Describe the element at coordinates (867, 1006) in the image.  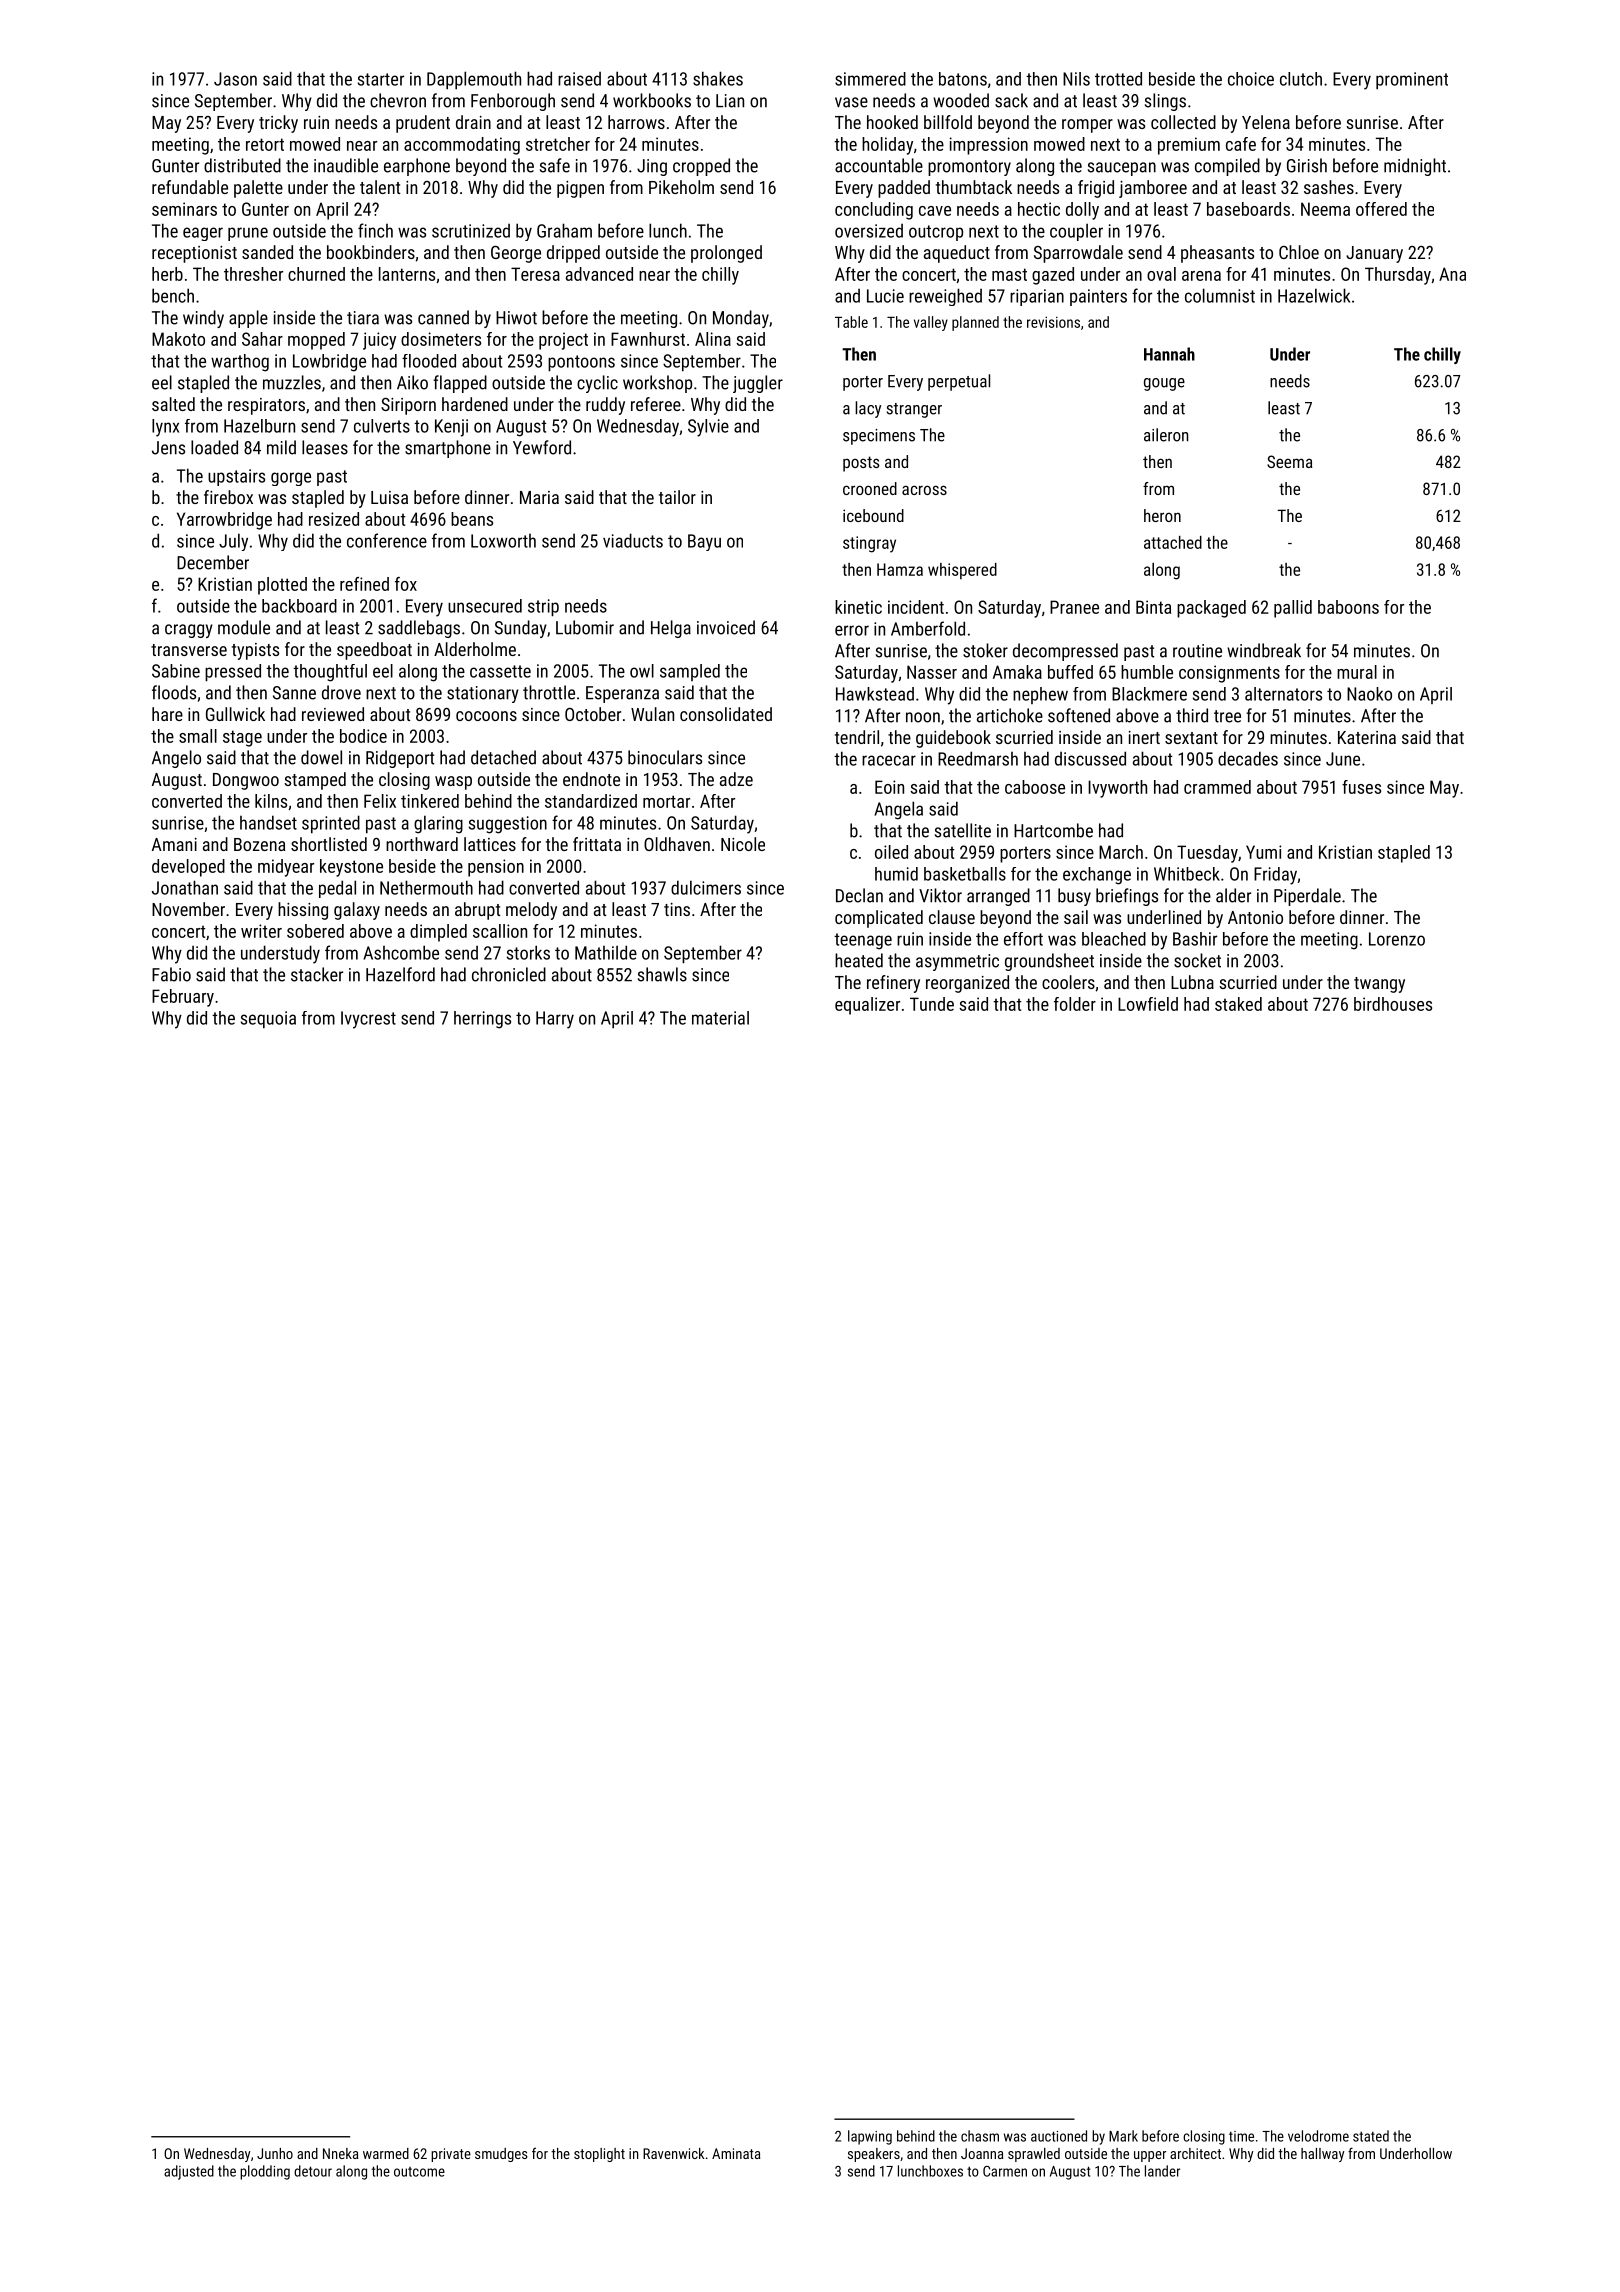
I see `equalizer` at that location.
